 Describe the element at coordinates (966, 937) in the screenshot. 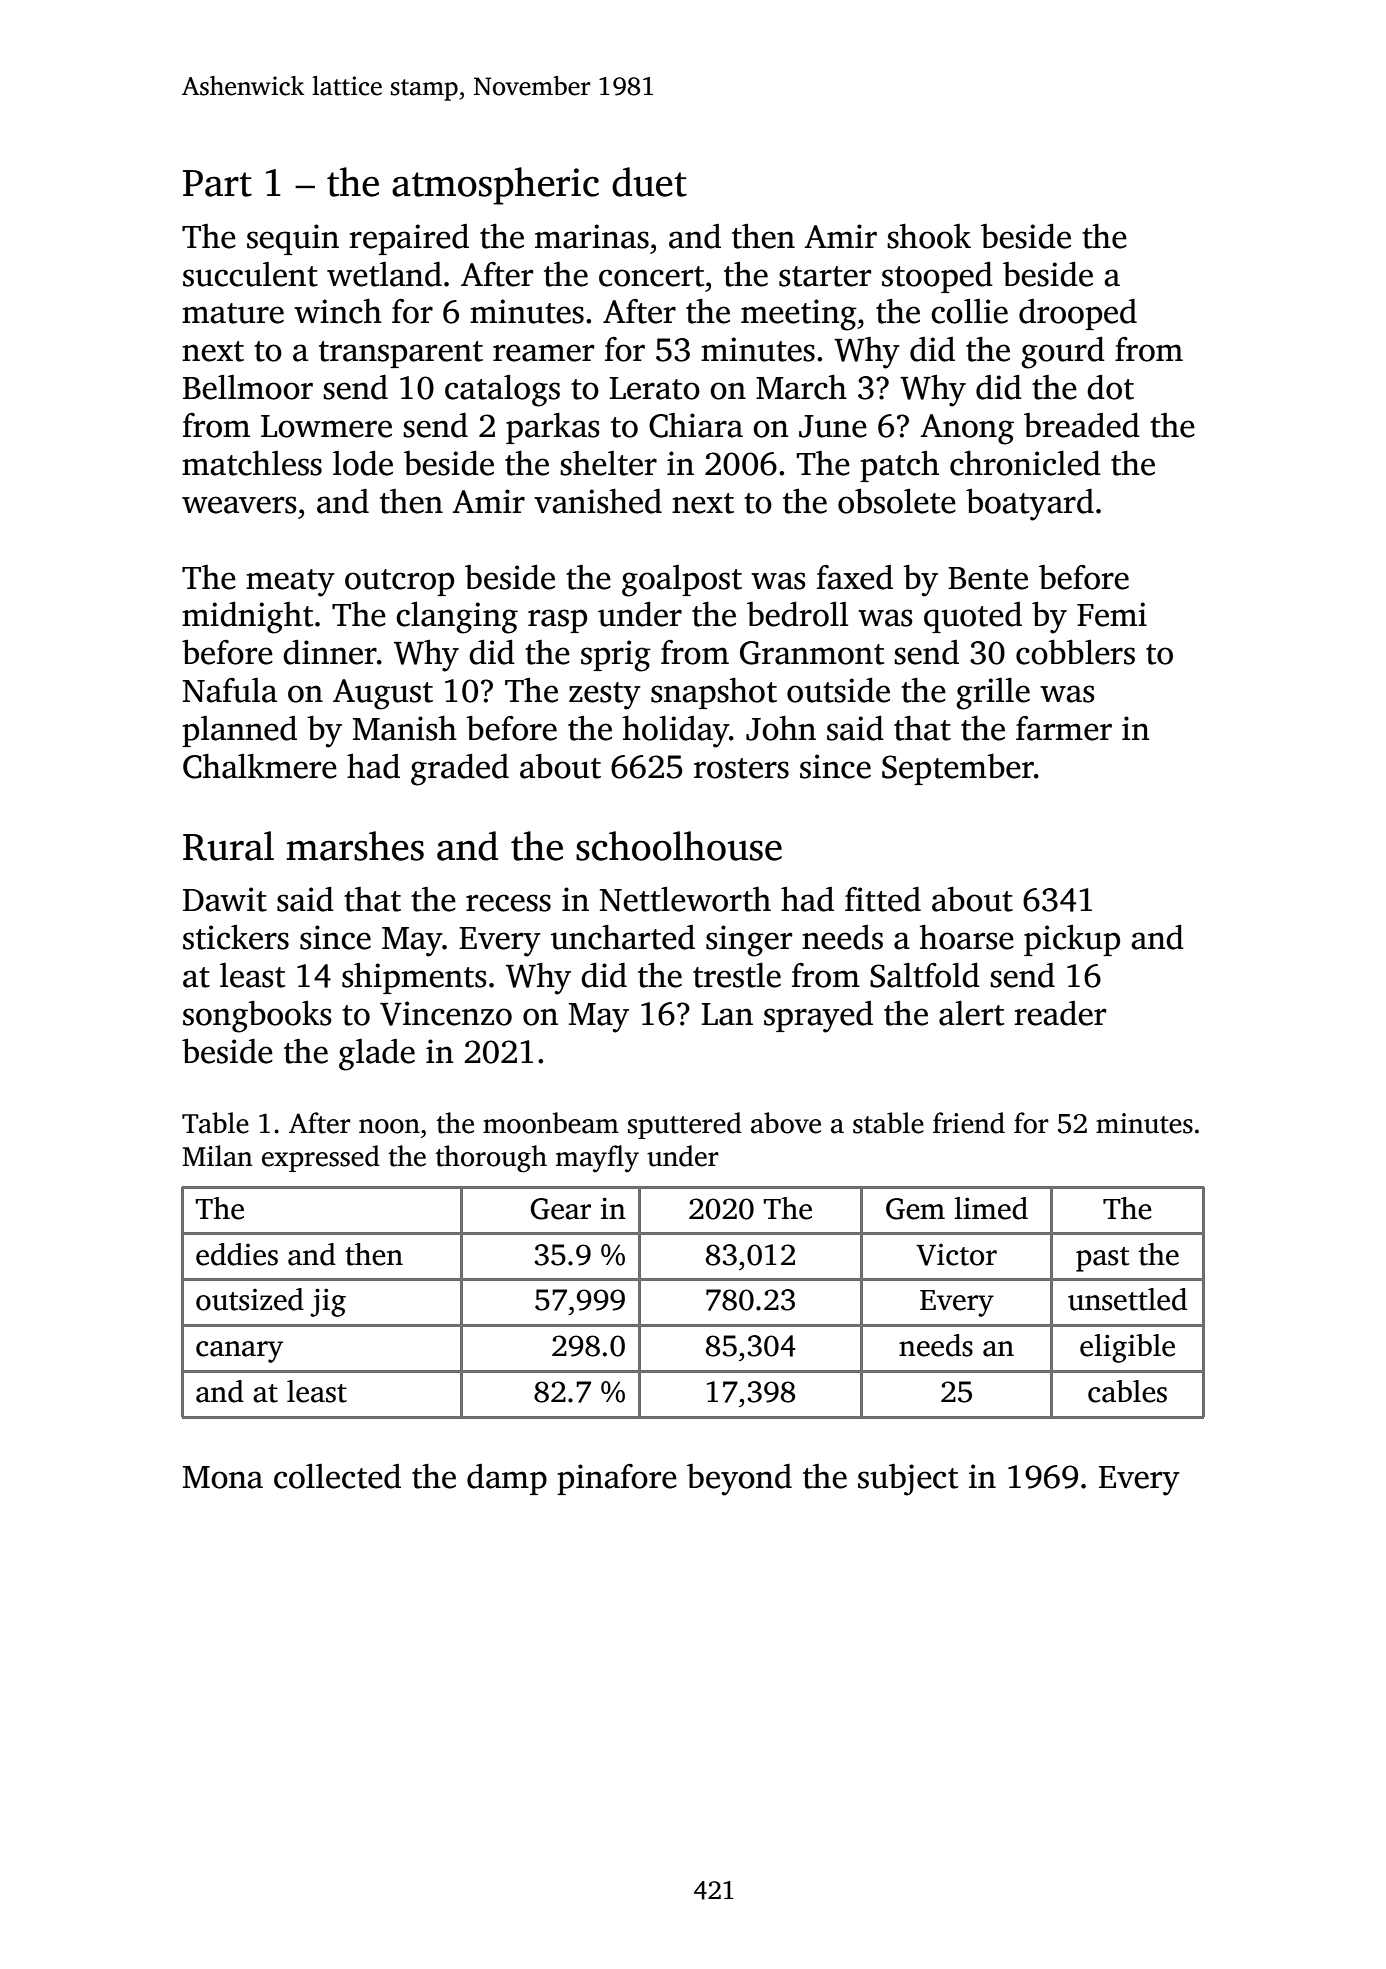

I see `hoarse` at that location.
